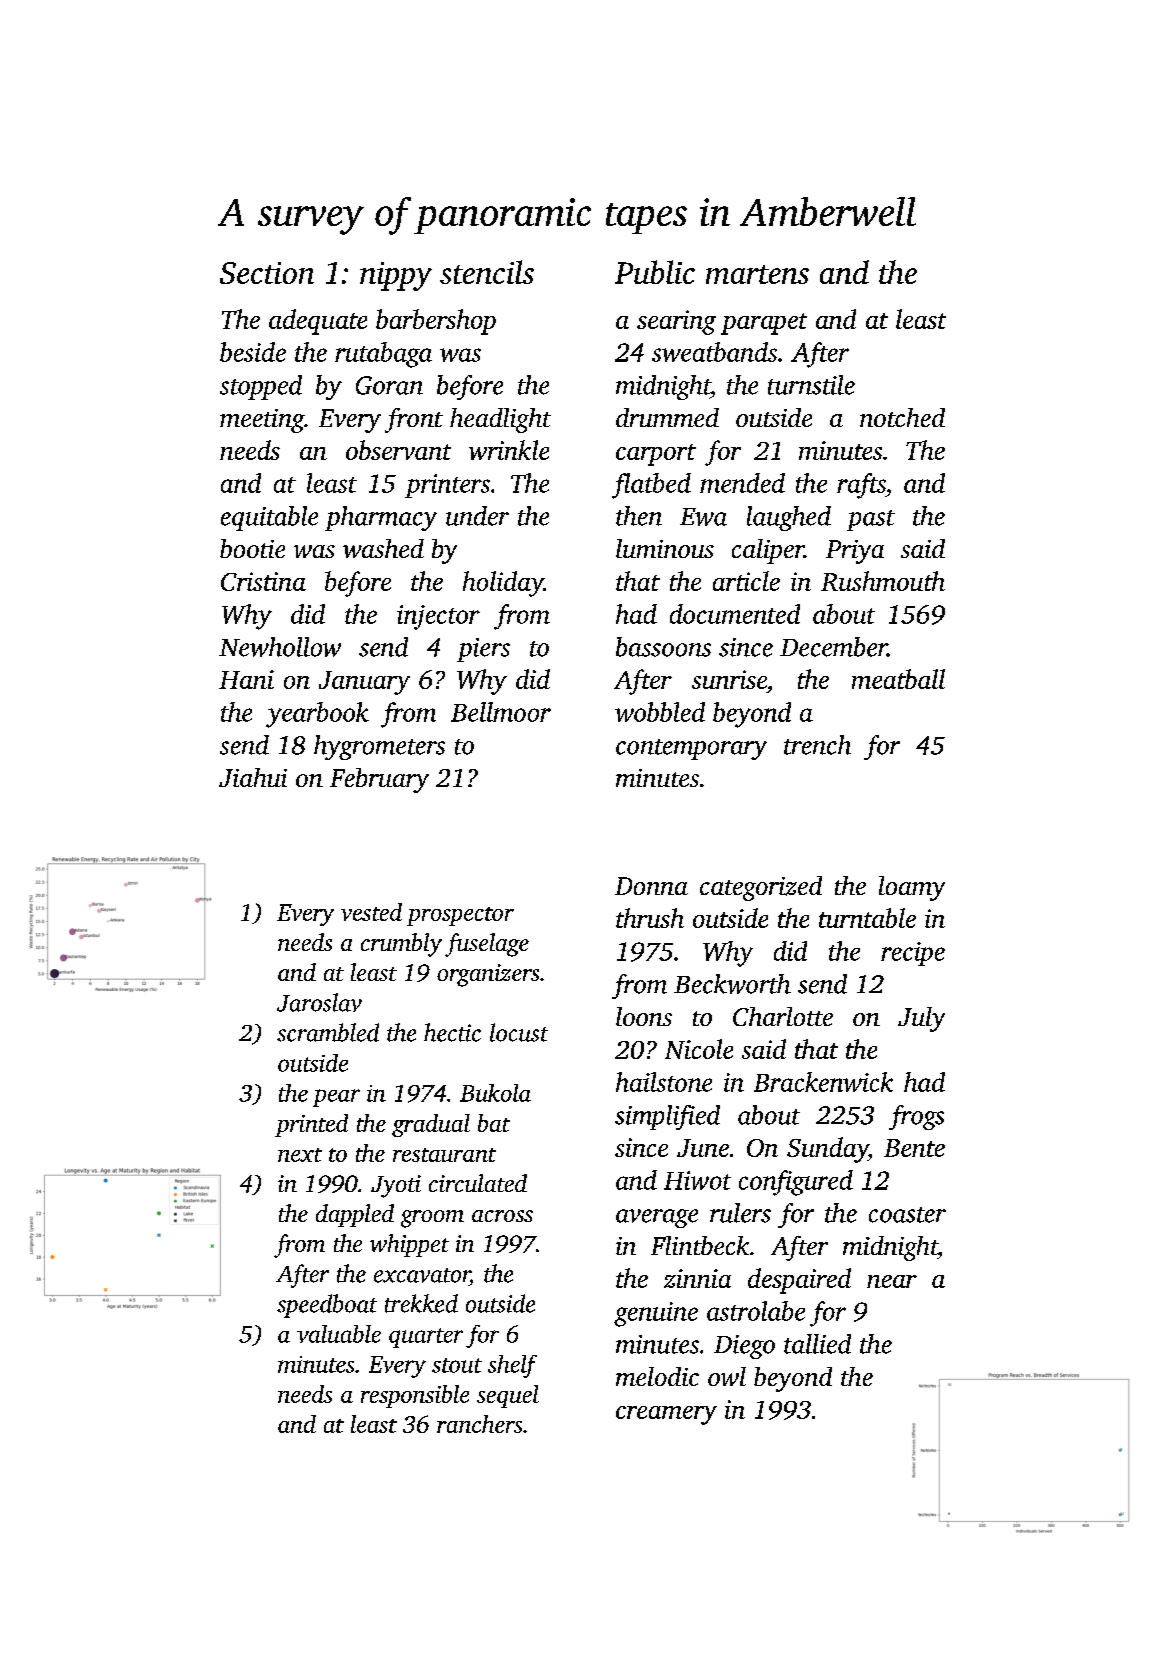 The width and height of the page is (1165, 1654). Describe the element at coordinates (415, 1396) in the page. I see `responsible` at that location.
